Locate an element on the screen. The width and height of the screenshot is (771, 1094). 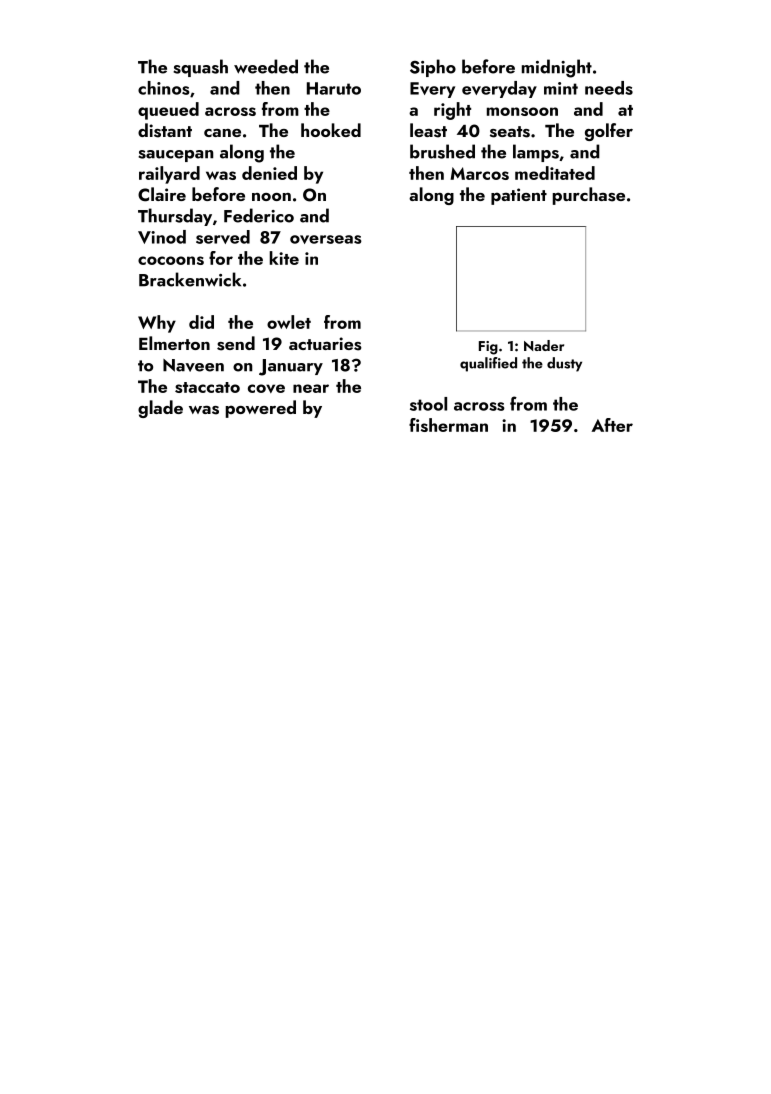
actuaries is located at coordinates (325, 344).
